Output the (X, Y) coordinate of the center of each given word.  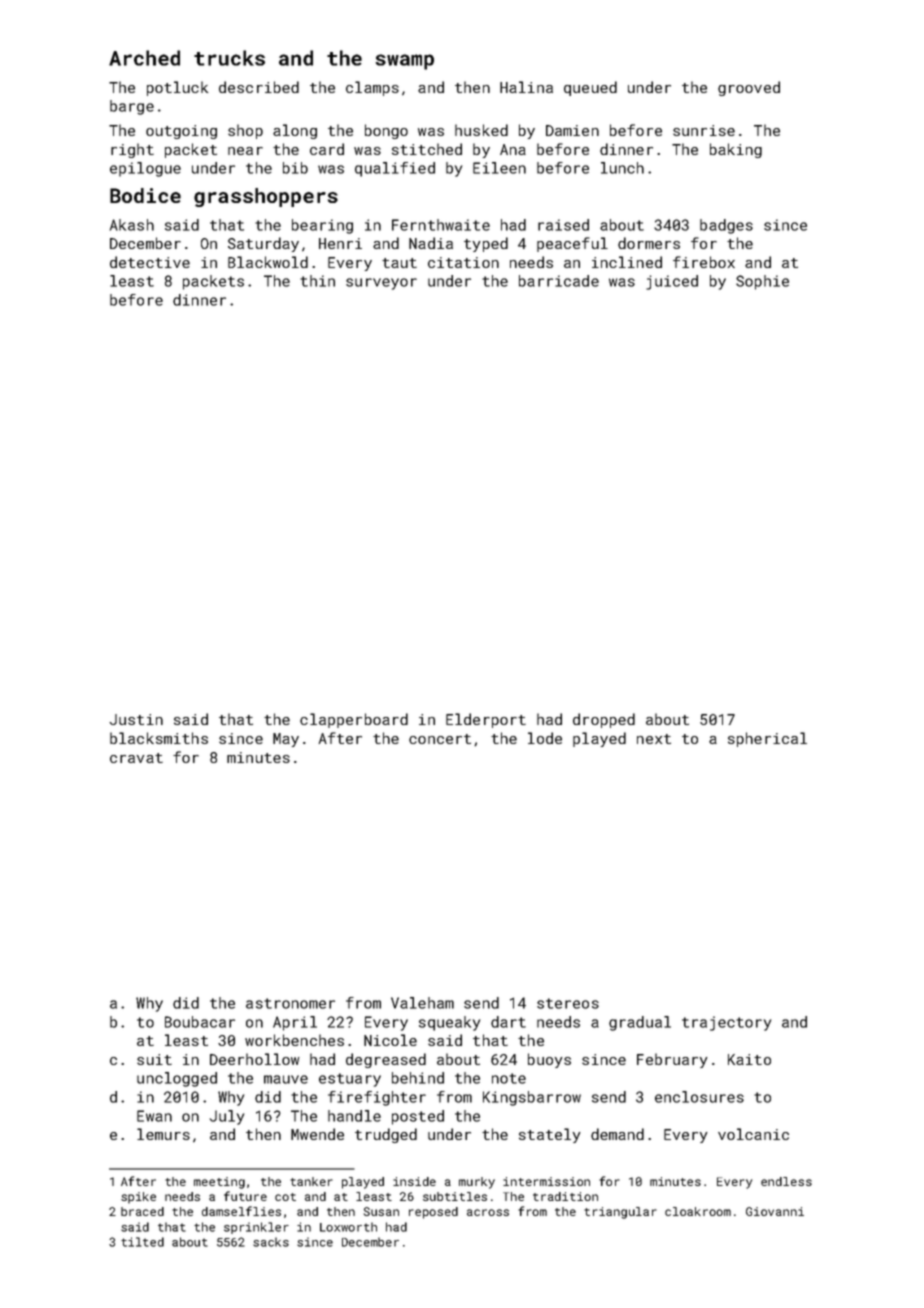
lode (545, 738)
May (286, 740)
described (259, 87)
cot (285, 1197)
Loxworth (348, 1227)
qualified (395, 169)
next (654, 739)
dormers (649, 243)
